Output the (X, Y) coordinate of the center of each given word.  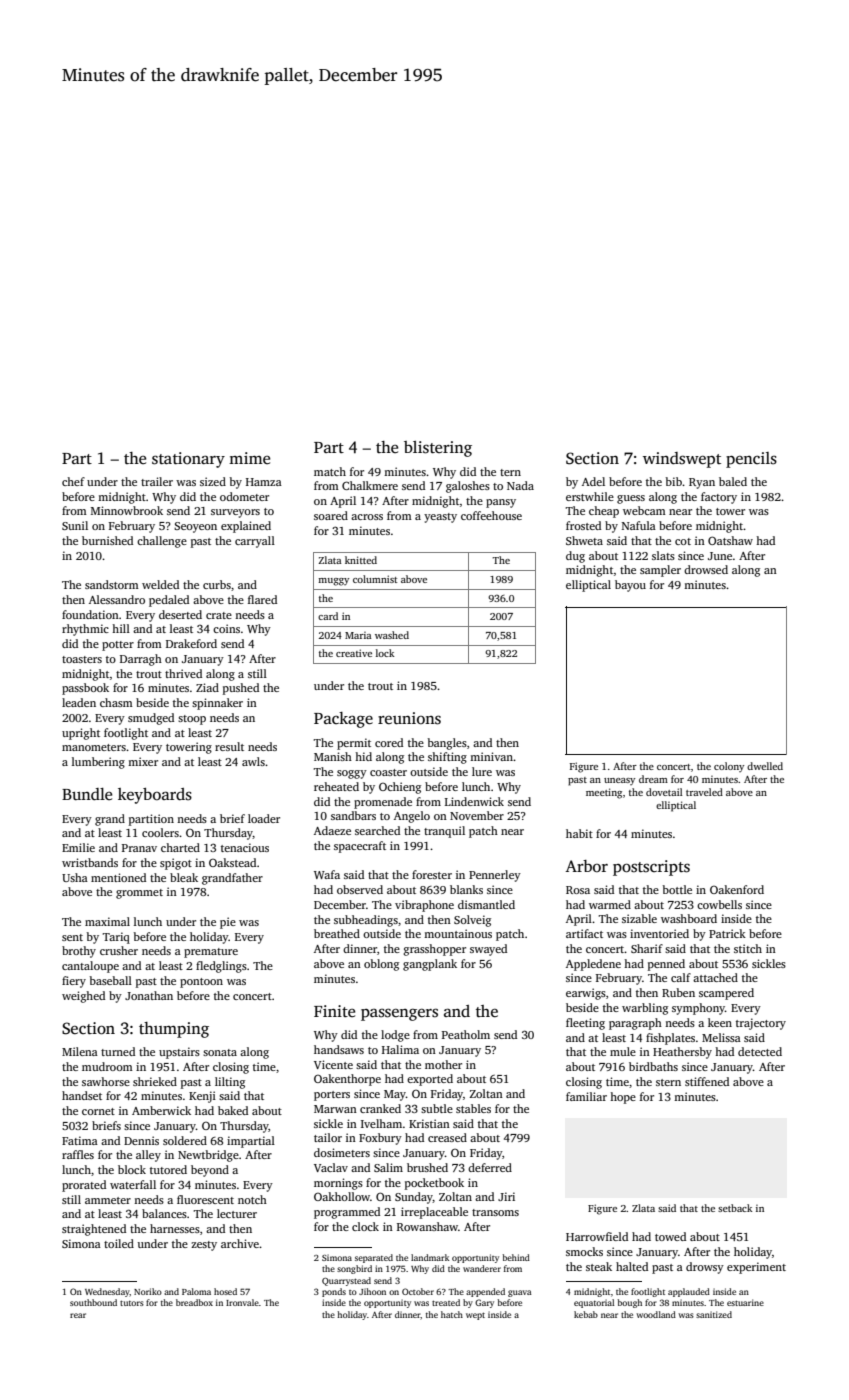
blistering (438, 449)
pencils (751, 460)
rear (78, 1315)
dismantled (486, 904)
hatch (452, 1314)
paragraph (635, 1024)
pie (228, 923)
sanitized (714, 1314)
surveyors (235, 513)
